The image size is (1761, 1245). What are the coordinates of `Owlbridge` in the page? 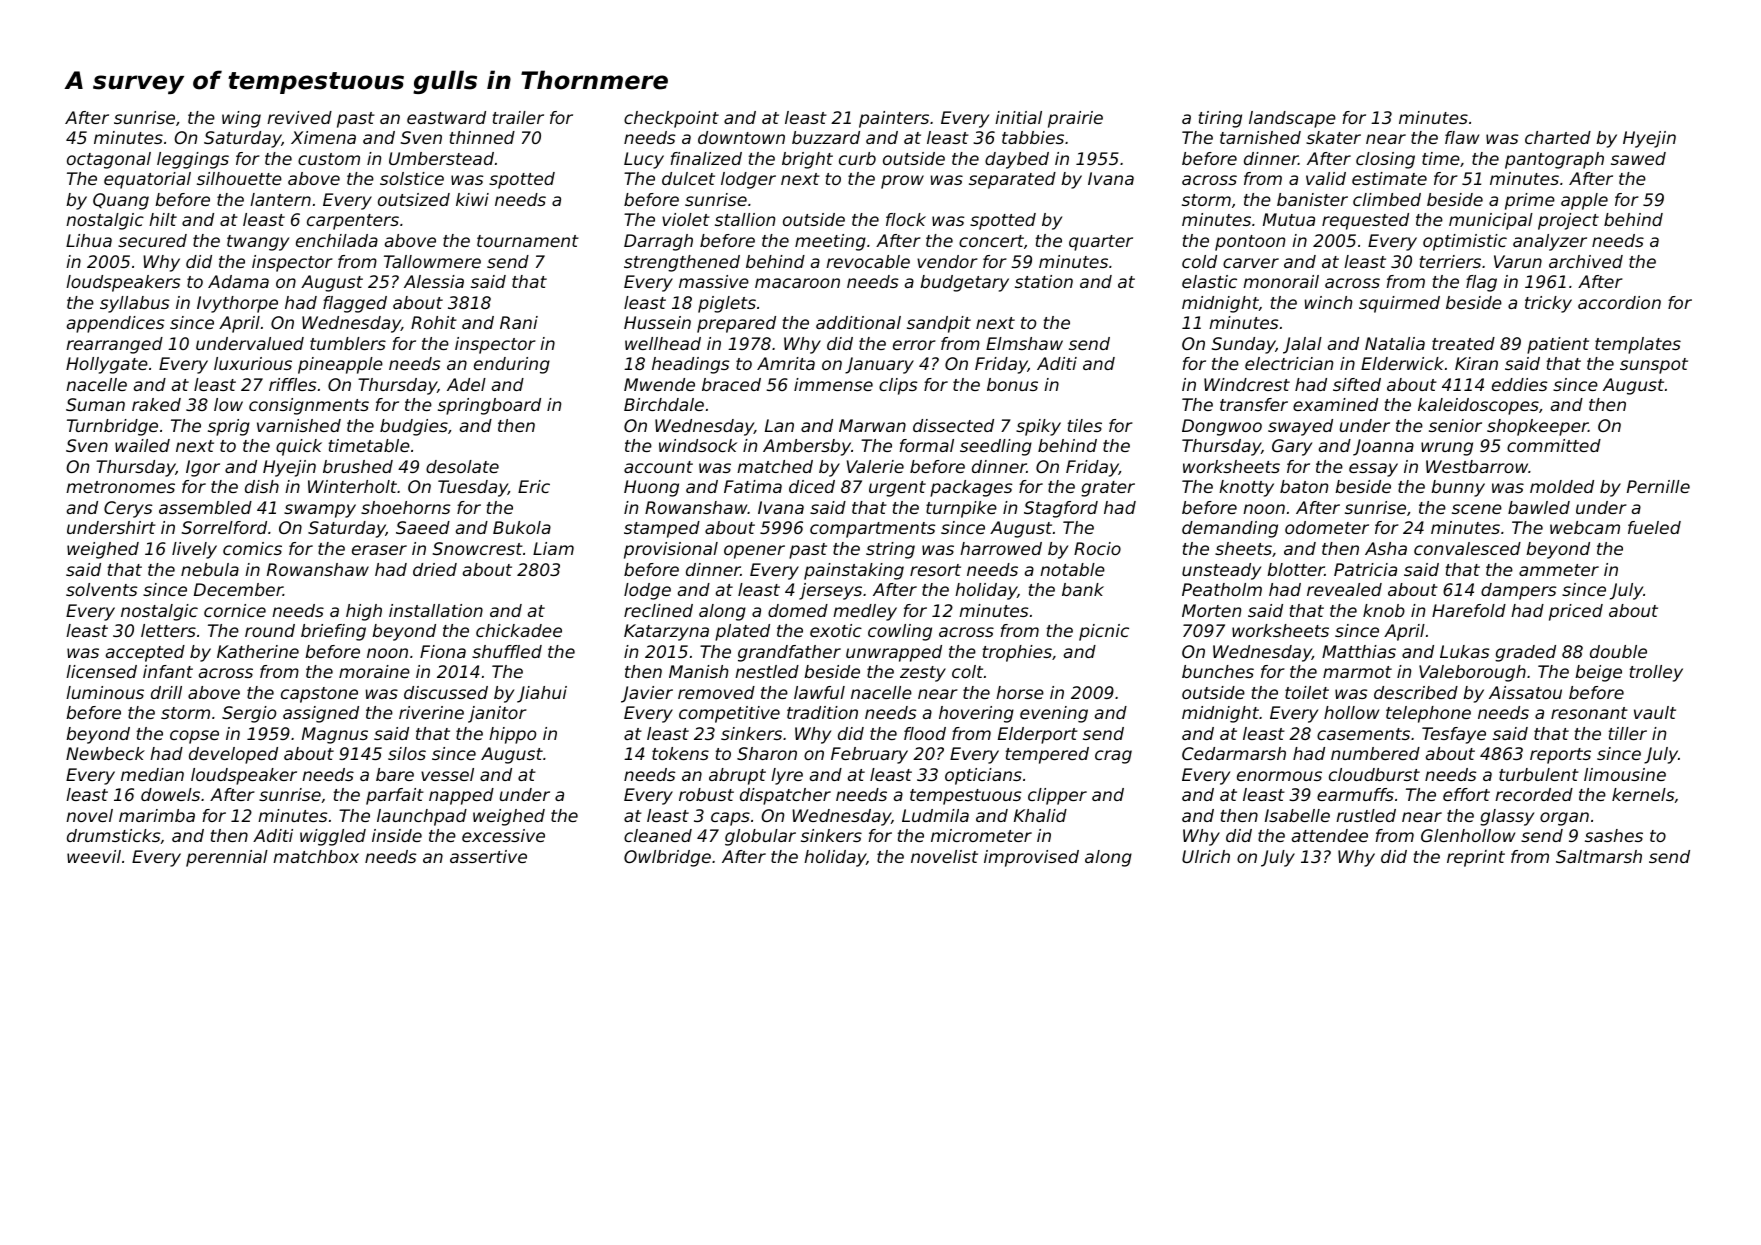 It's located at (667, 858).
